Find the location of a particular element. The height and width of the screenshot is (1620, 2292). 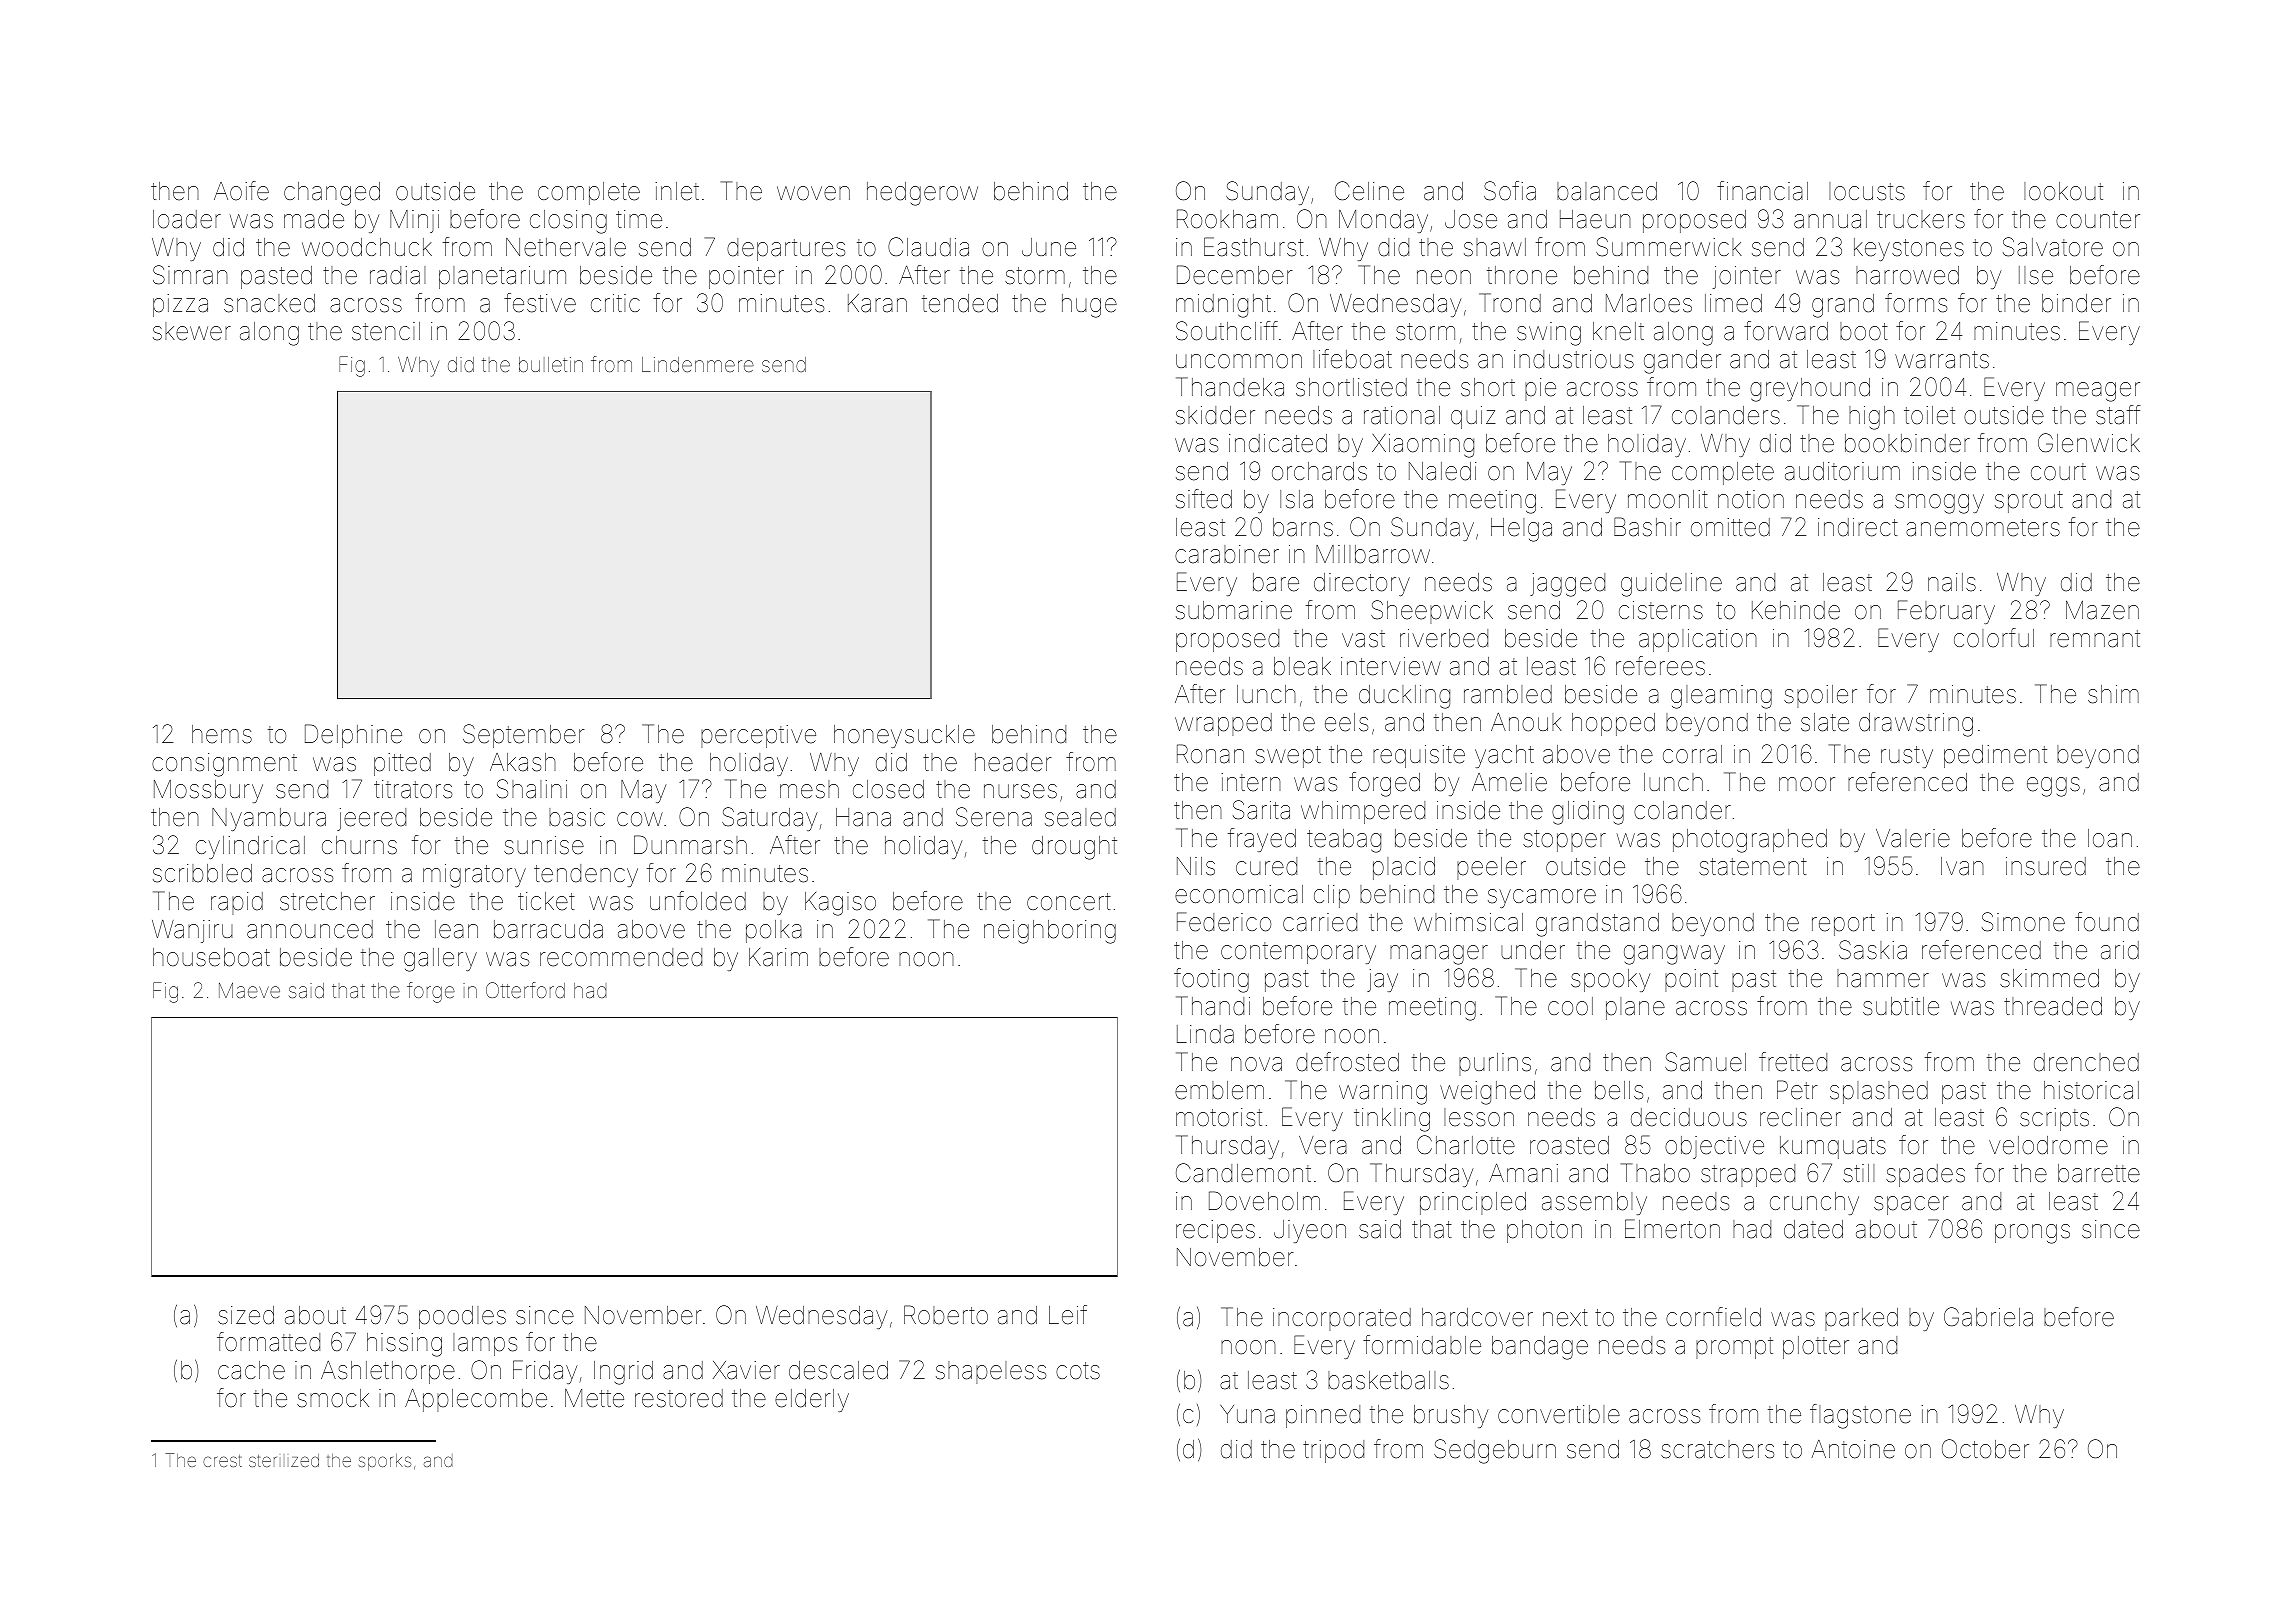

recommended is located at coordinates (621, 957).
